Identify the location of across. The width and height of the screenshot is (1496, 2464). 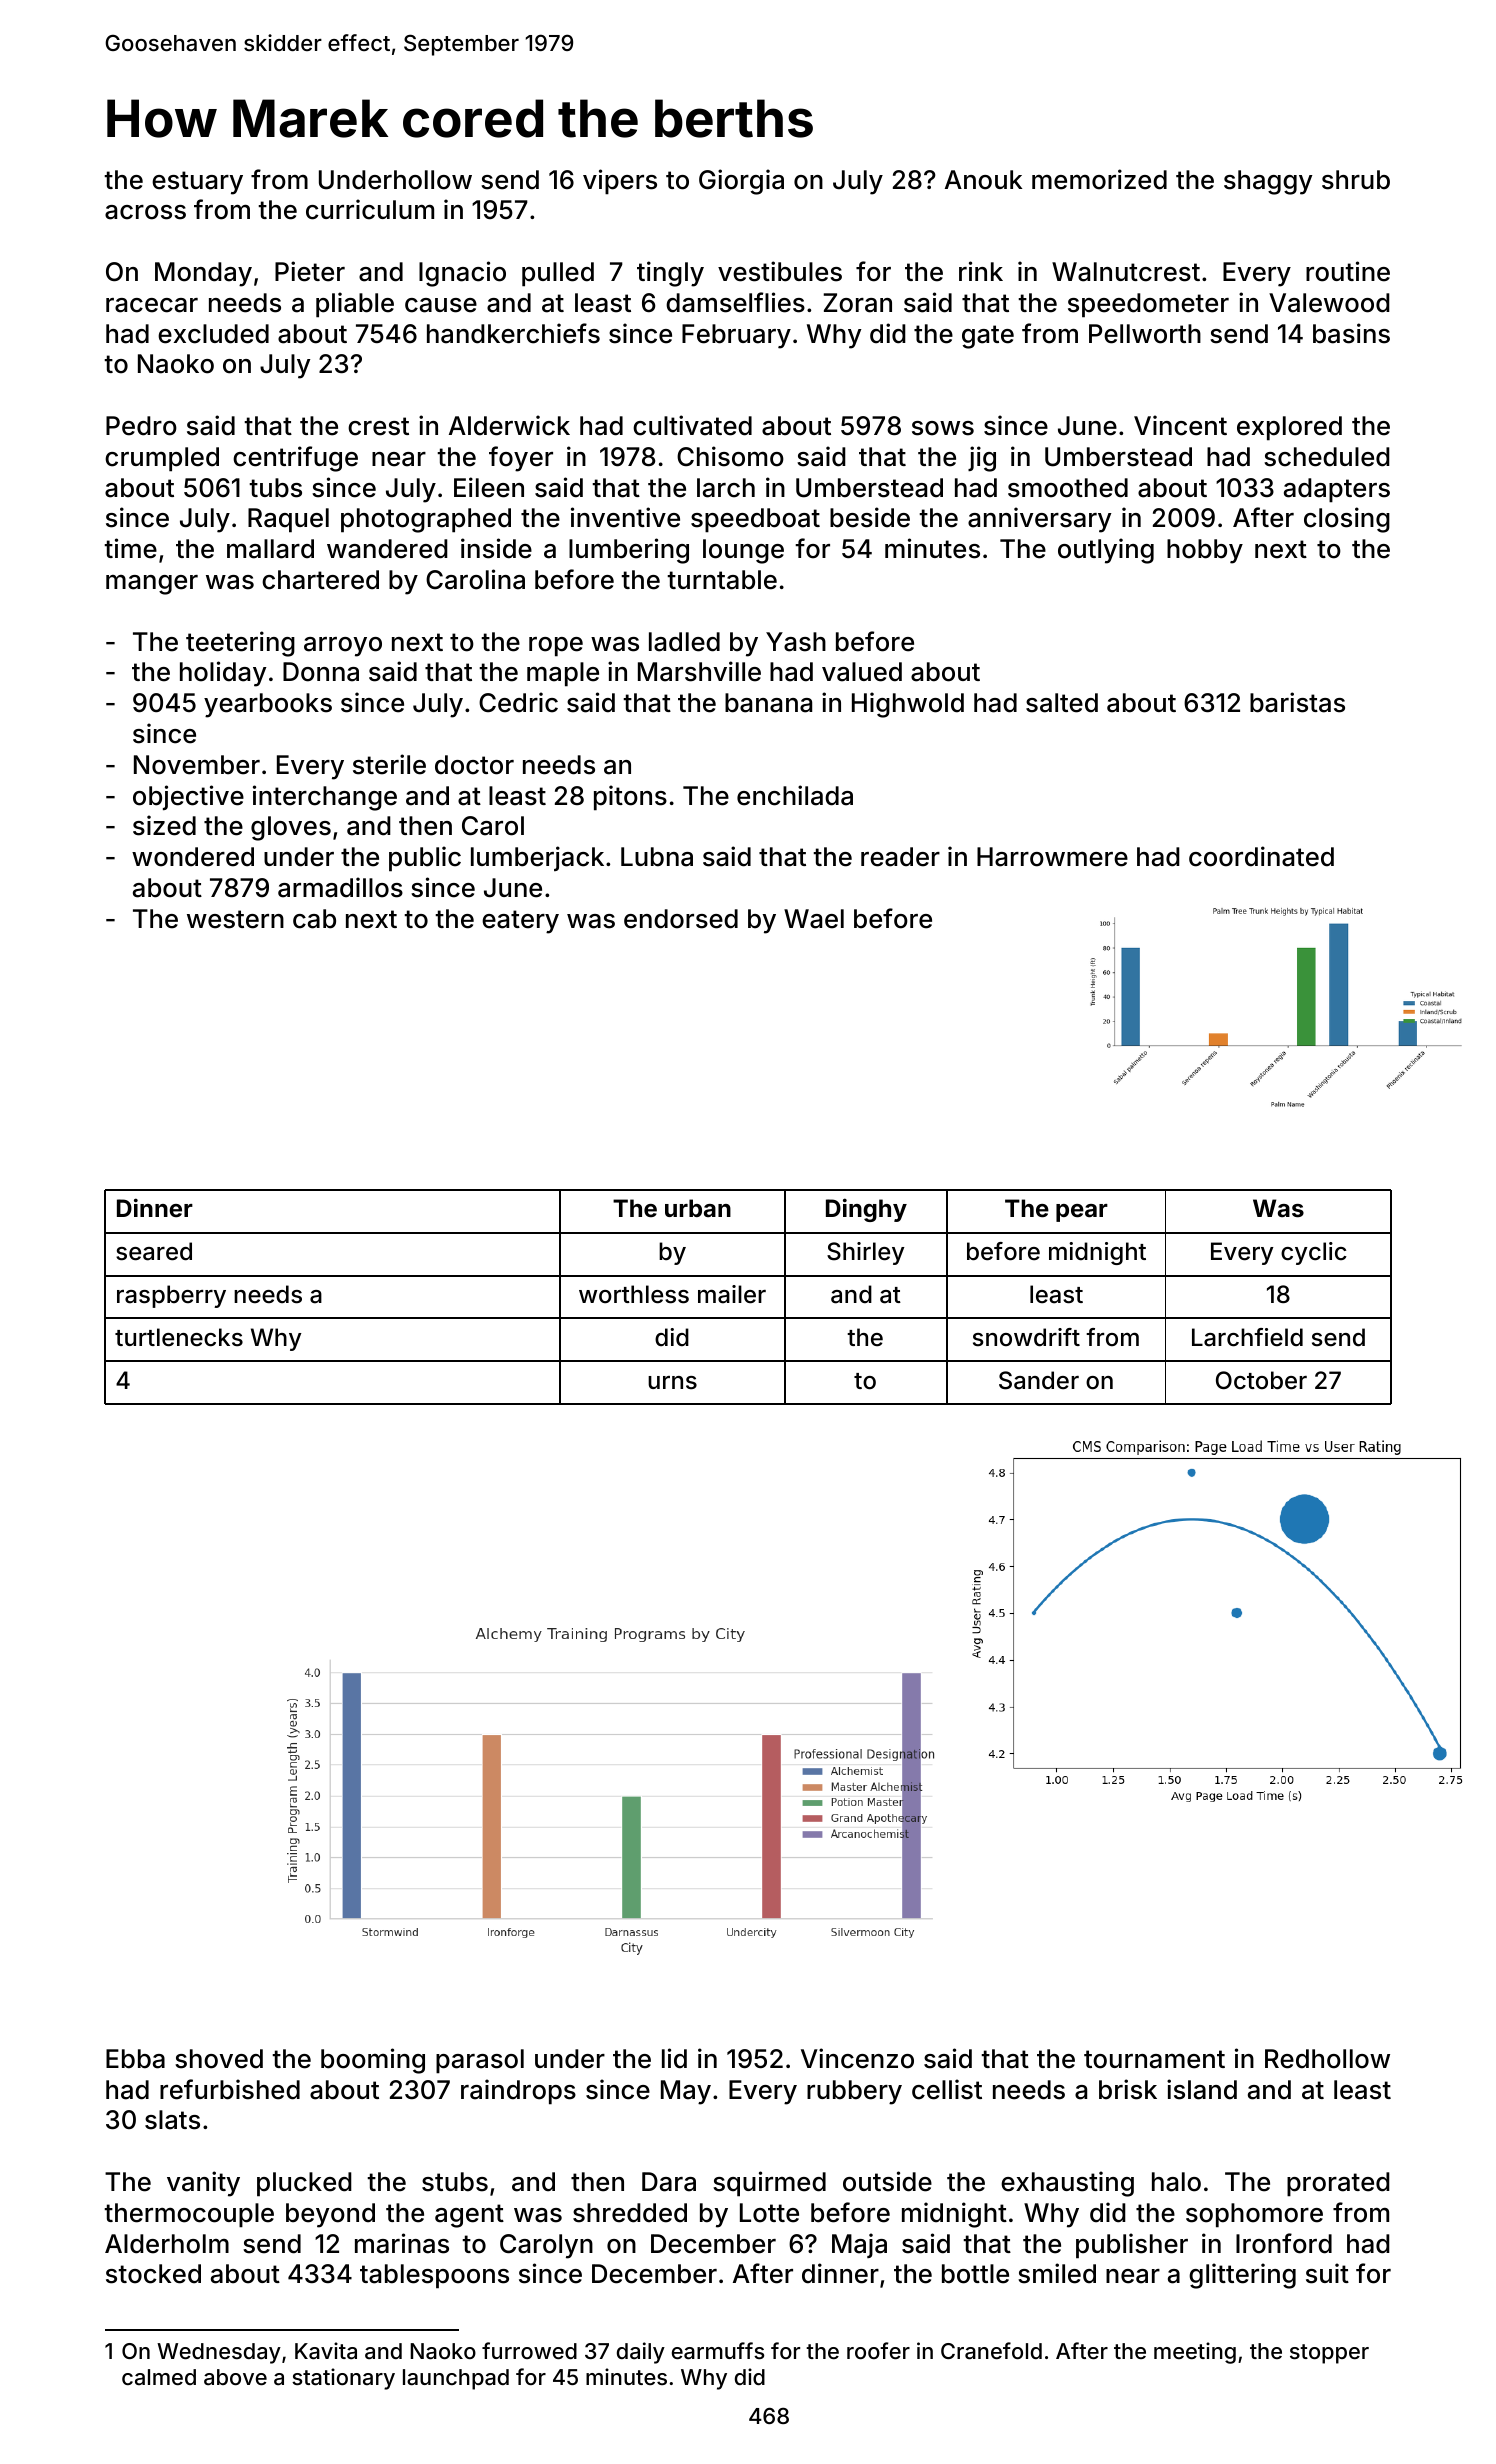
(145, 212).
